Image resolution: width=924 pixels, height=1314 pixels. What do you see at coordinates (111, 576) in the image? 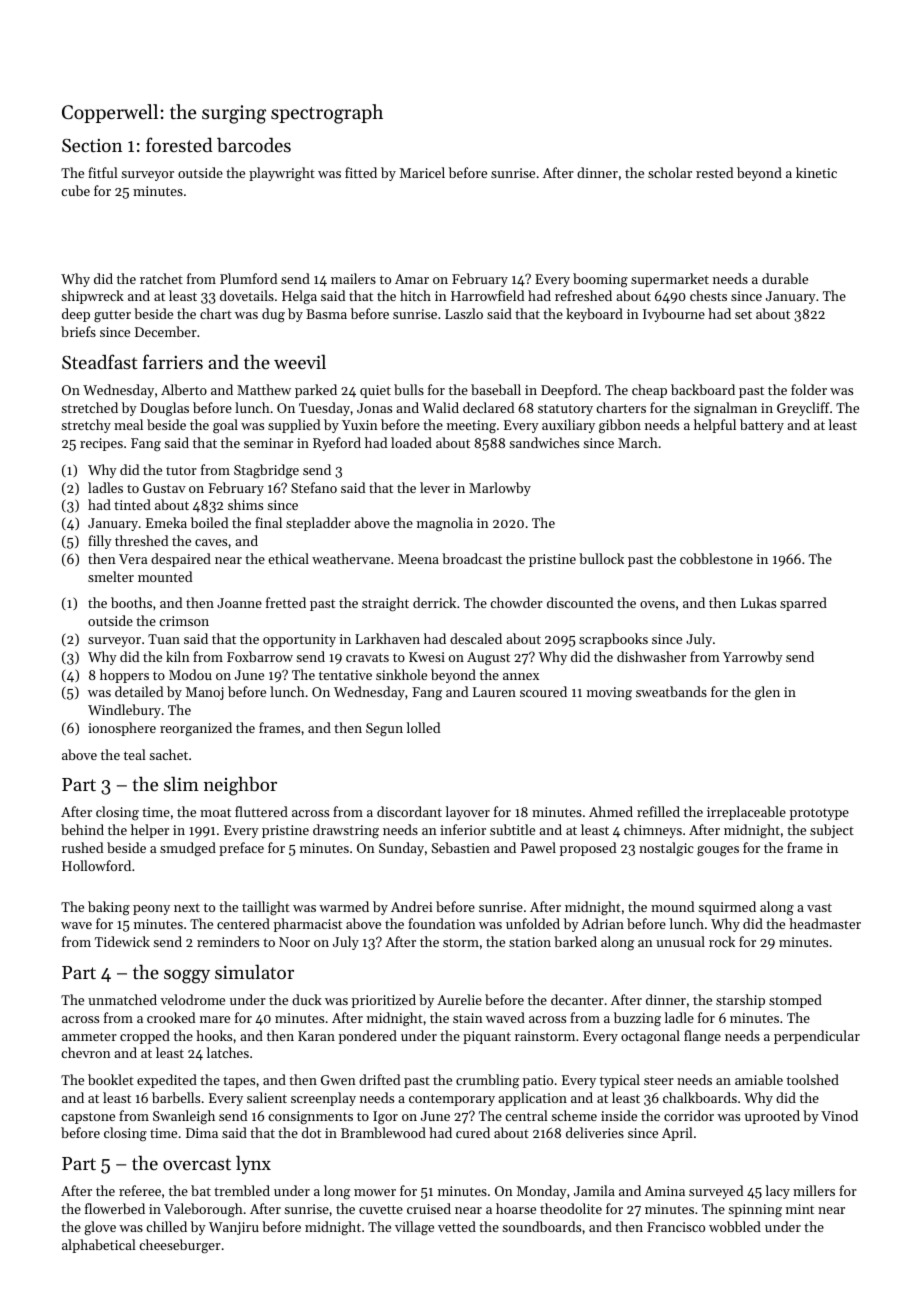
I see `smelter` at bounding box center [111, 576].
